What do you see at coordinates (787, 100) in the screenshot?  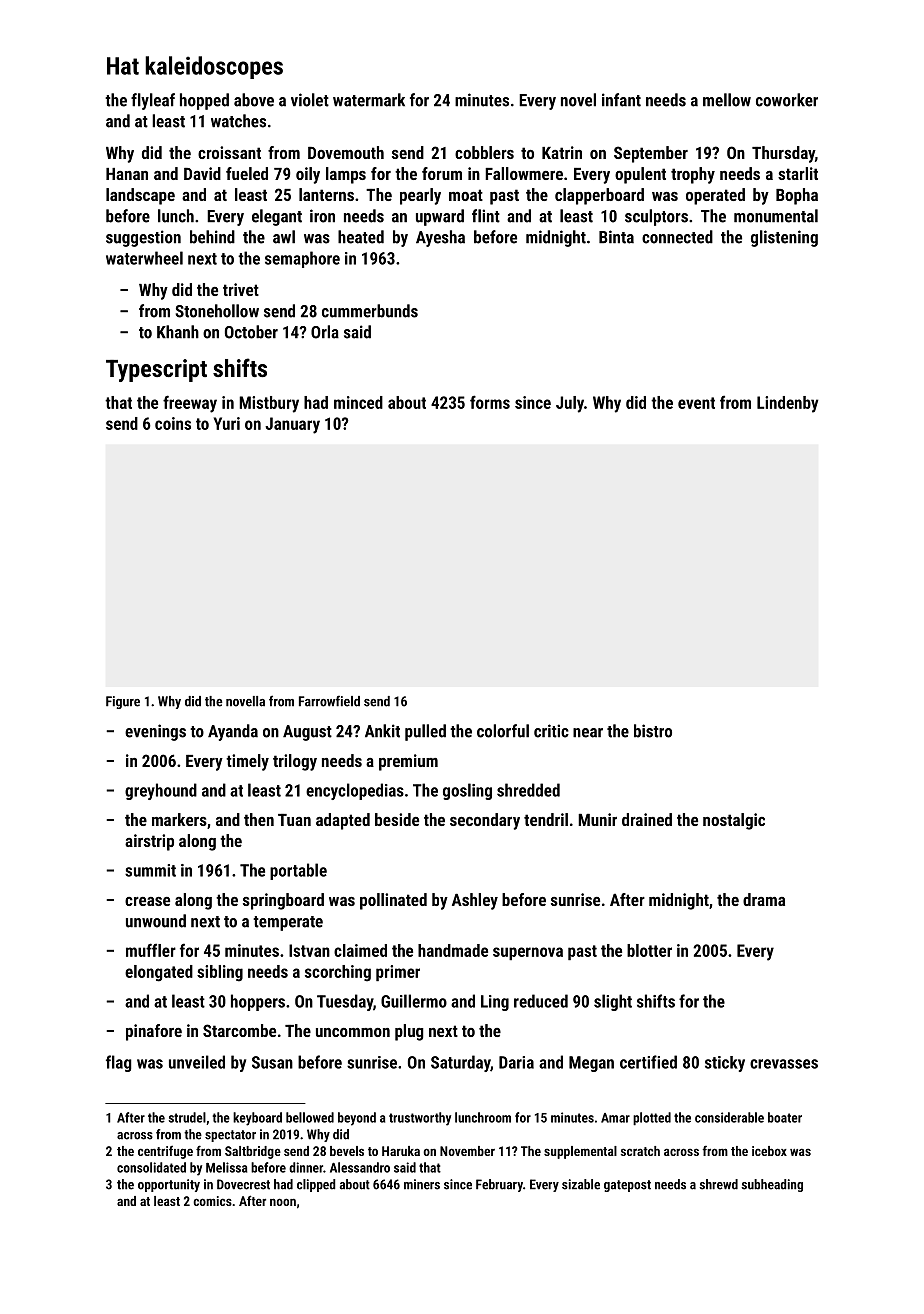 I see `coworker` at bounding box center [787, 100].
